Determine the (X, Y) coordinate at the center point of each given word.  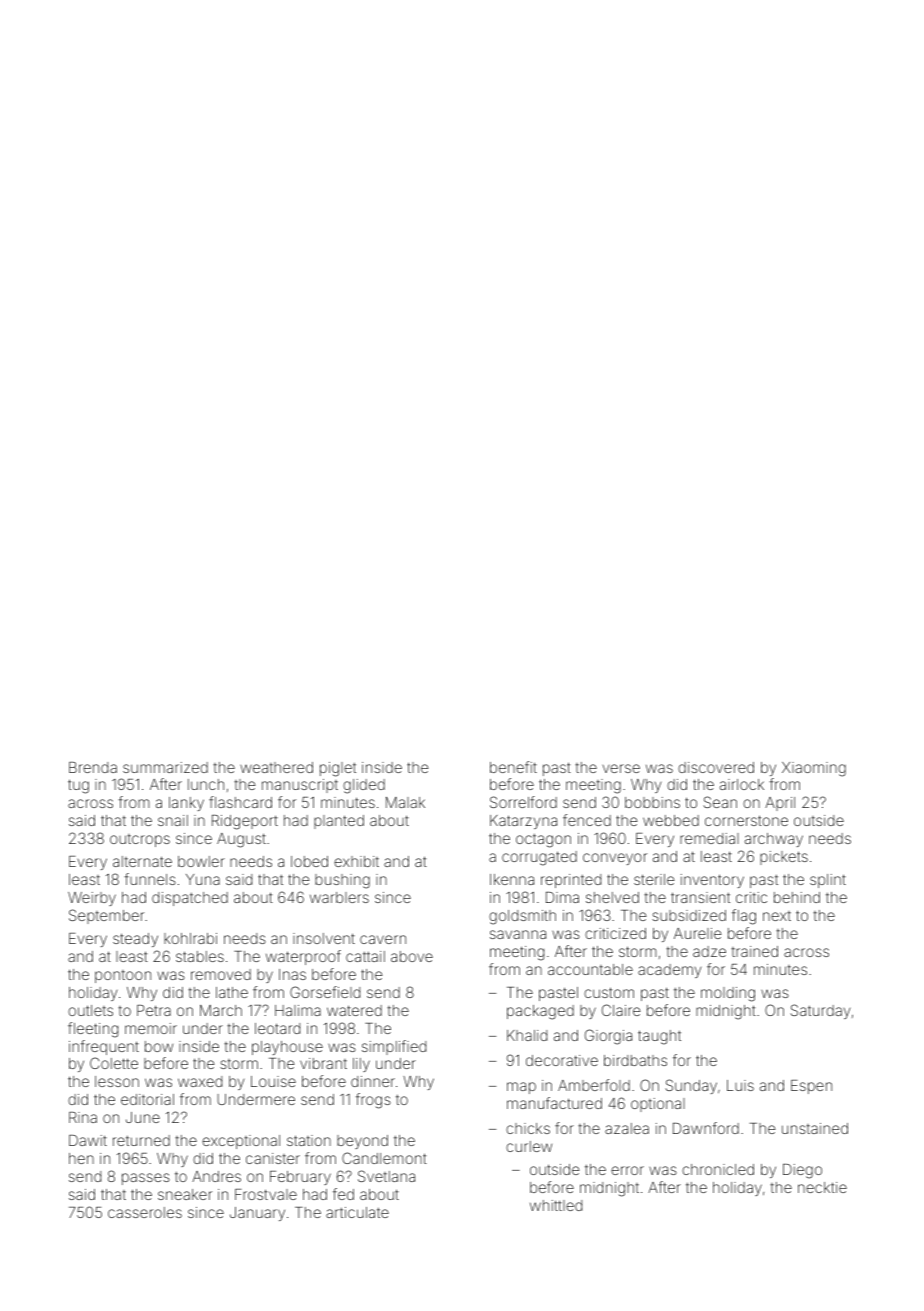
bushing (342, 881)
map (521, 1088)
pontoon (123, 976)
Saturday (820, 1011)
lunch (206, 784)
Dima (562, 897)
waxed (200, 1081)
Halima (298, 1010)
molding (728, 994)
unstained (815, 1128)
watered (354, 1010)
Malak (405, 802)
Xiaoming (814, 769)
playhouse (287, 1048)
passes (146, 1179)
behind (797, 897)
